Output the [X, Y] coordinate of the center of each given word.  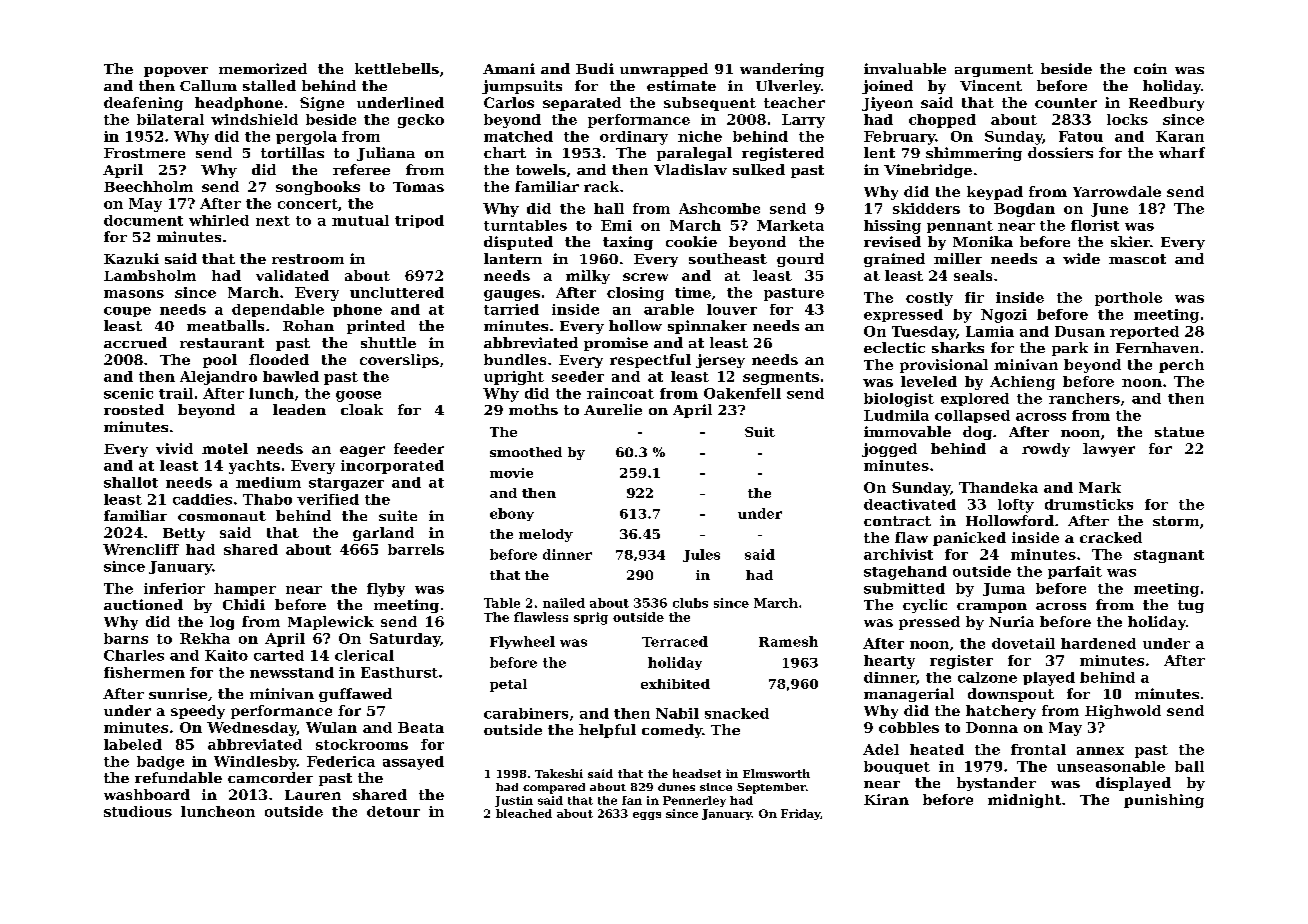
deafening [143, 104]
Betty [184, 534]
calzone [987, 677]
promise [616, 344]
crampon [992, 608]
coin [1150, 68]
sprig [591, 618]
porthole [1128, 299]
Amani [509, 68]
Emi [616, 225]
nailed [564, 603]
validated [292, 275]
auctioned [143, 604]
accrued [135, 342]
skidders [926, 208]
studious [138, 811]
